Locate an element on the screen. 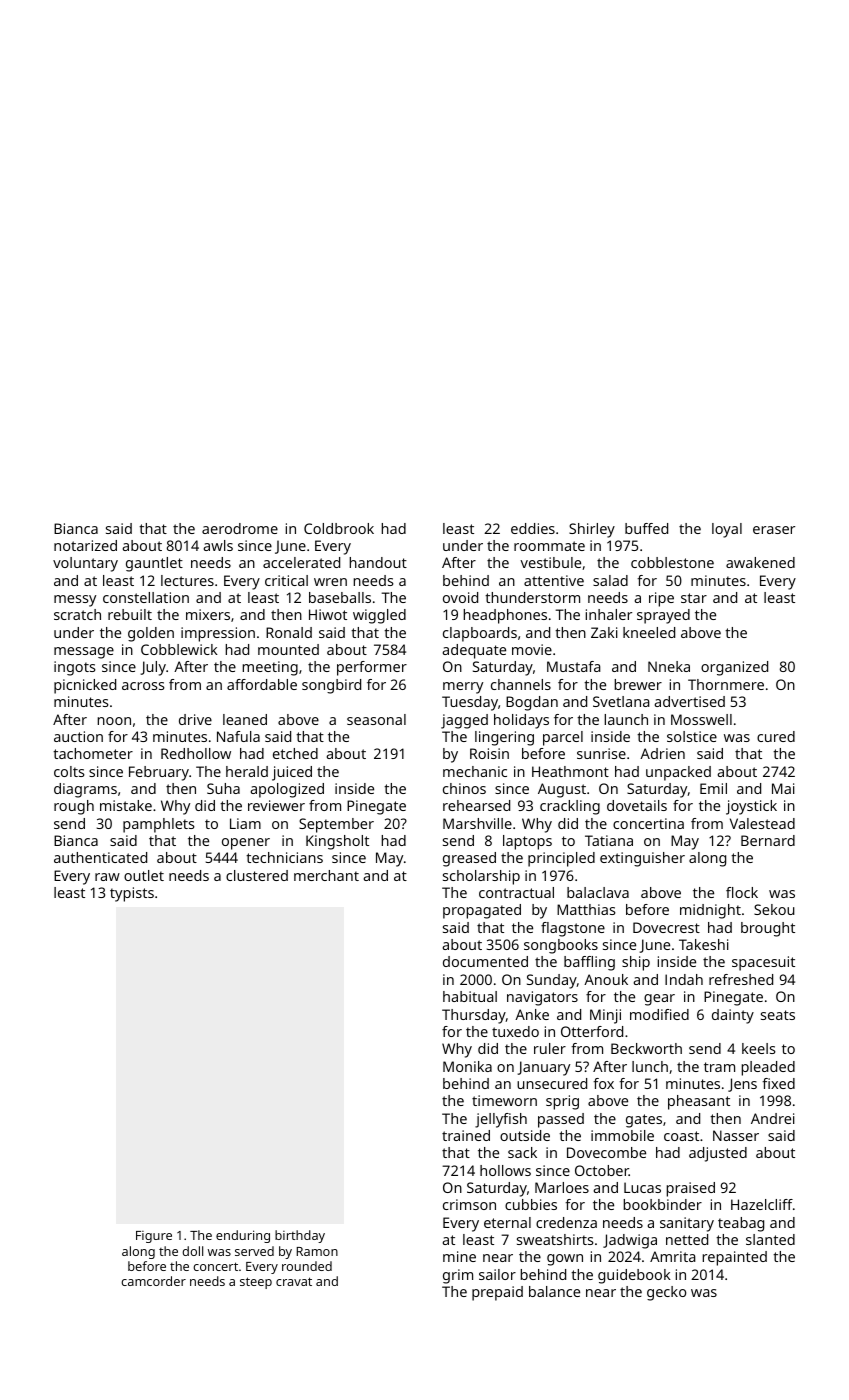 This screenshot has height=1400, width=849. gecko is located at coordinates (666, 1293).
